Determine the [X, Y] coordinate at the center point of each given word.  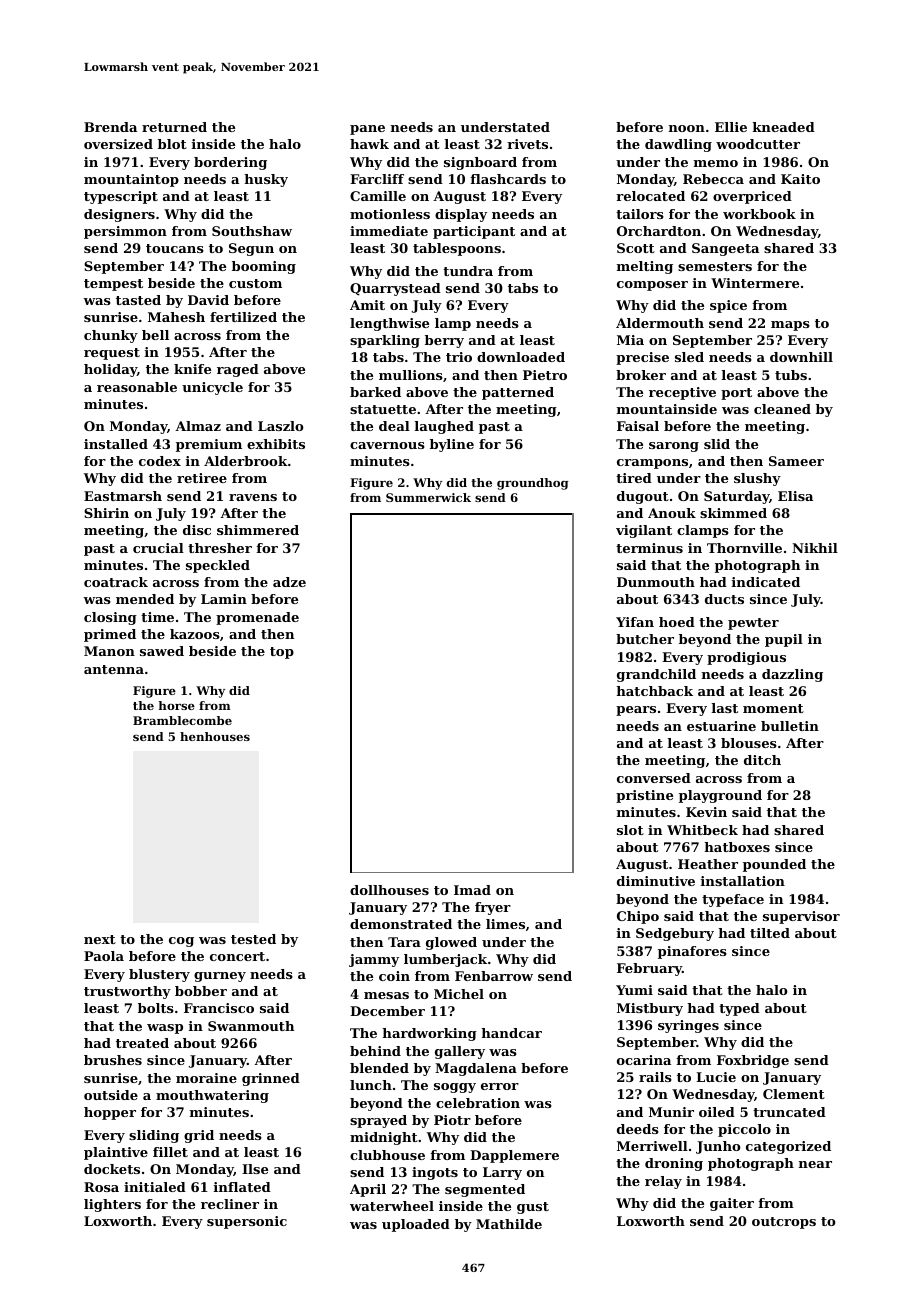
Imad [472, 890]
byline [452, 445]
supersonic [247, 1222]
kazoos [195, 634]
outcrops [784, 1223]
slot [630, 830]
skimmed [733, 513]
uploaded [416, 1225]
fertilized [243, 317]
